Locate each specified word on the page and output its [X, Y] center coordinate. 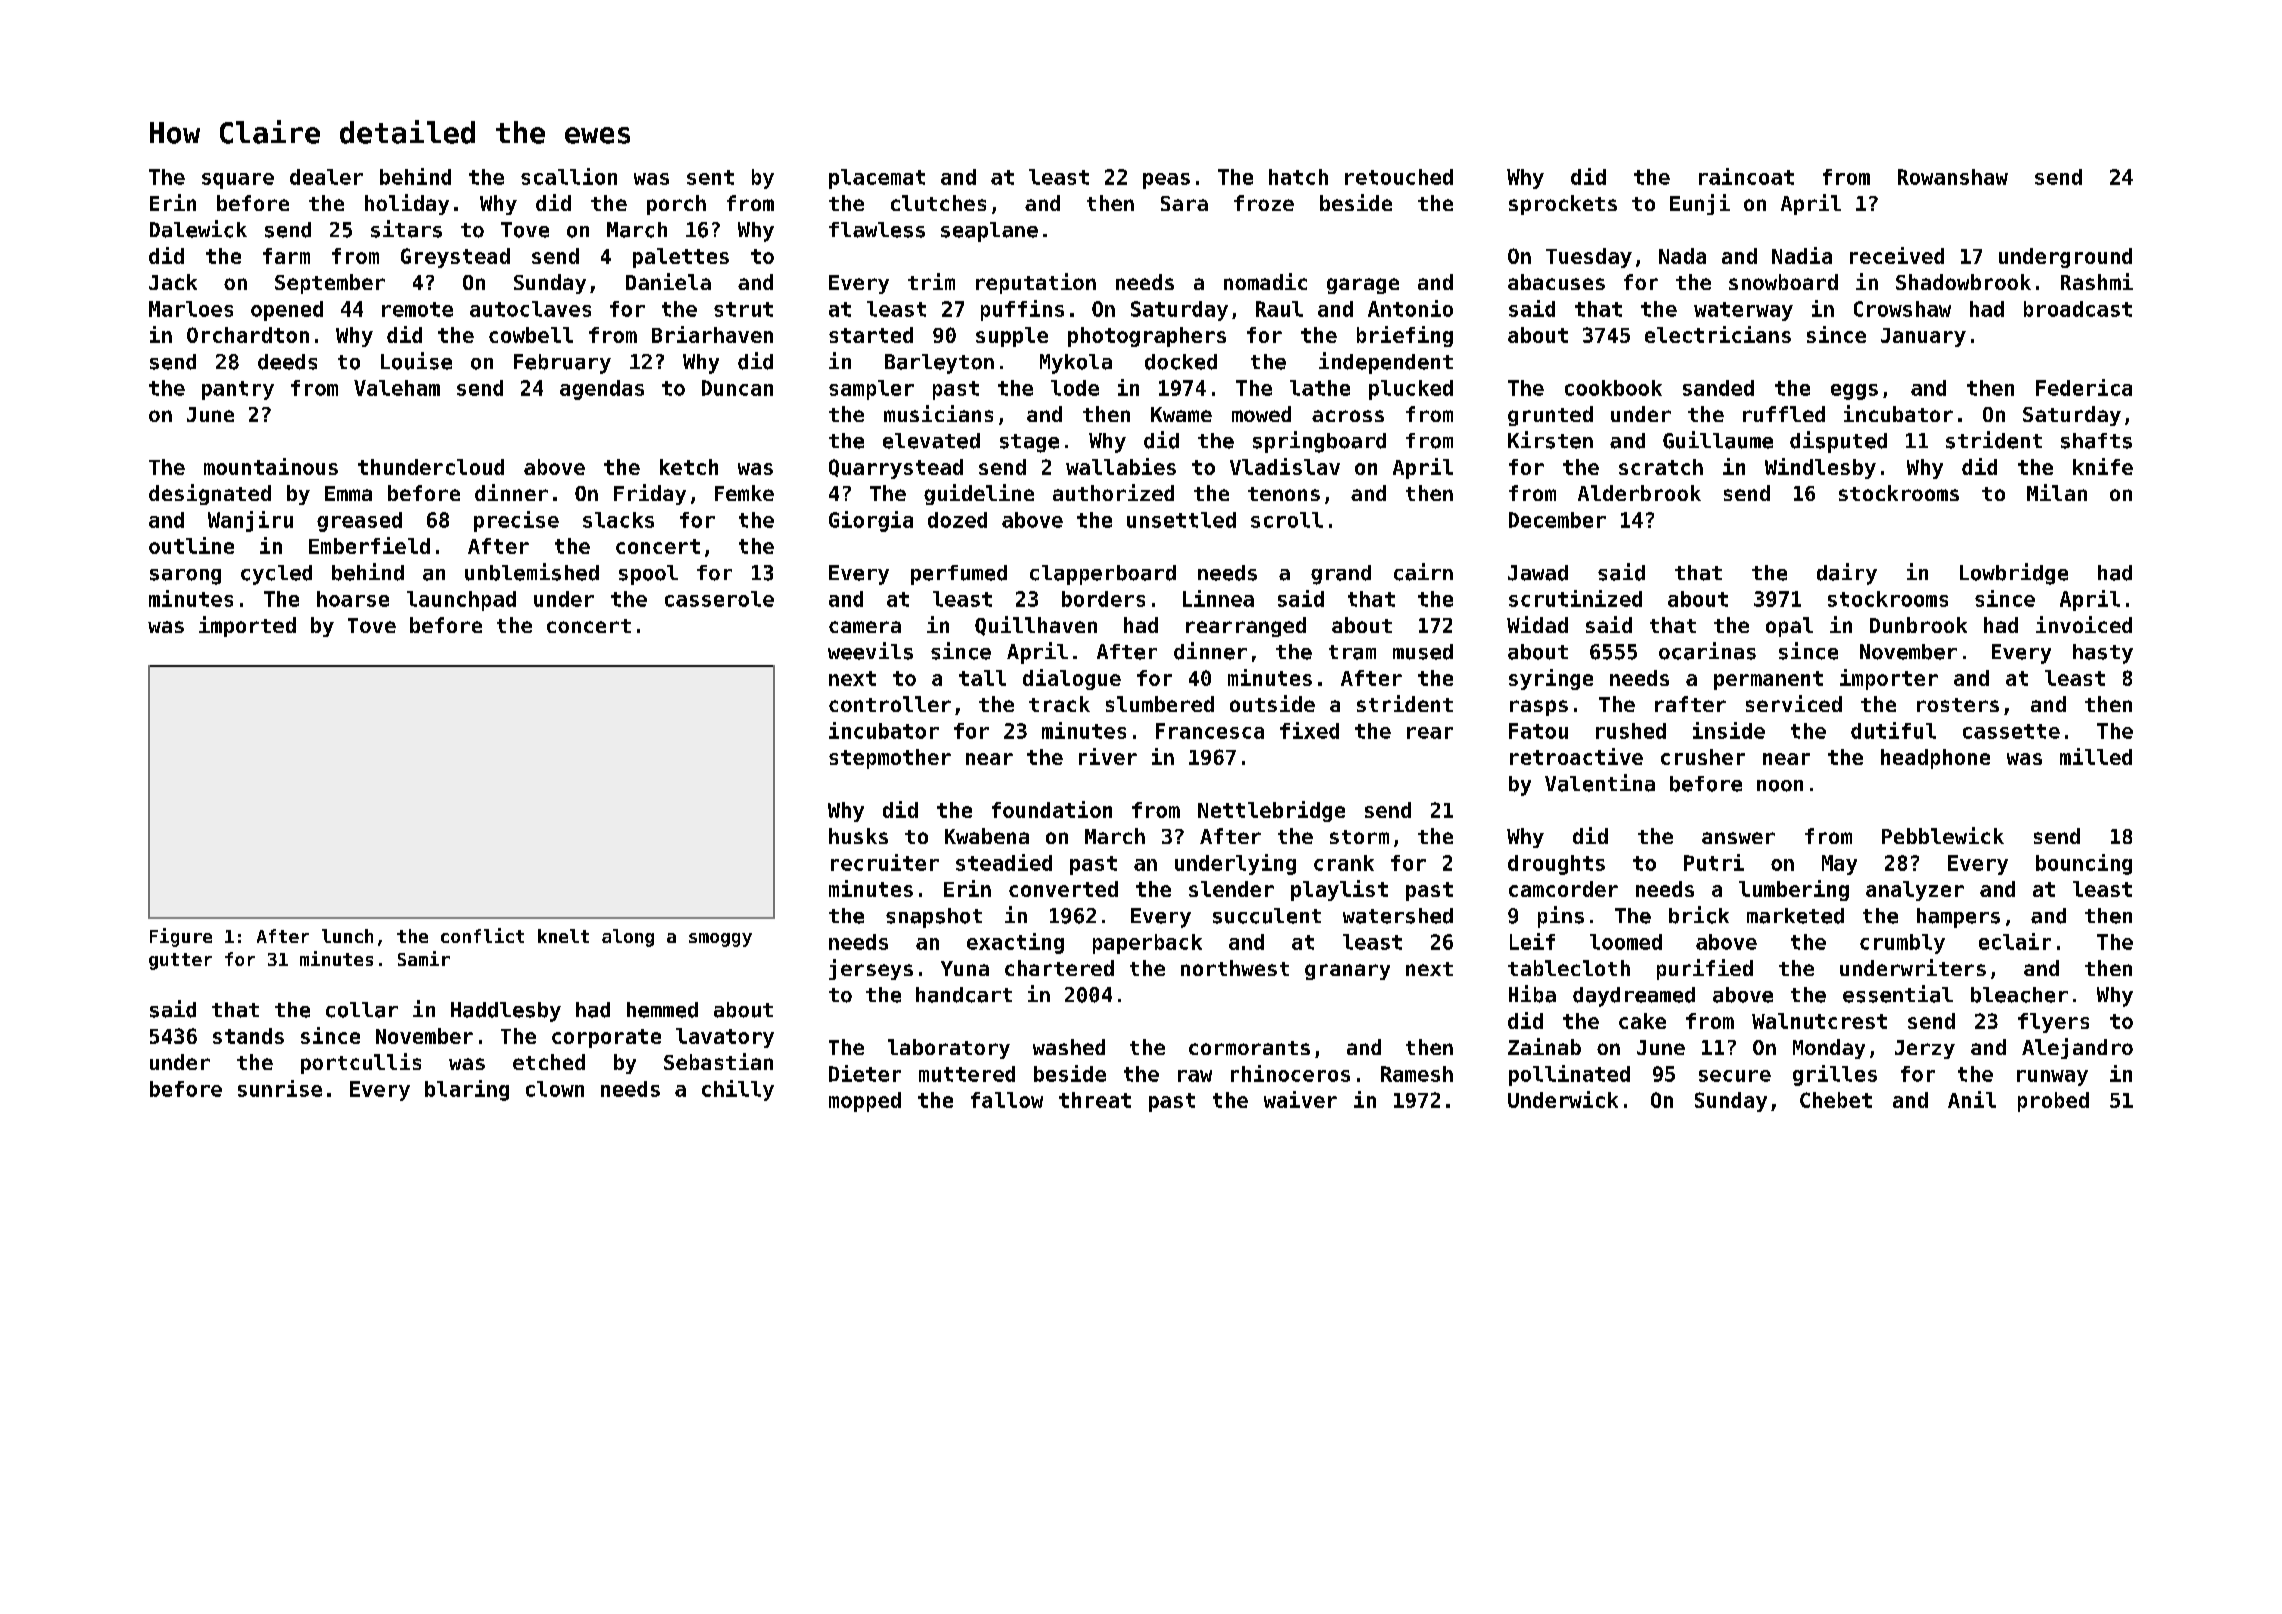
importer [1889, 679]
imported [247, 626]
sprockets [1563, 205]
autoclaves [530, 309]
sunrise [280, 1088]
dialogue [1072, 679]
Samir [424, 958]
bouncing [2084, 864]
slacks [618, 520]
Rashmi [2097, 281]
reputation [1036, 283]
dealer [326, 177]
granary [1347, 972]
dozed [957, 520]
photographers [1147, 337]
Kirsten [1550, 440]
